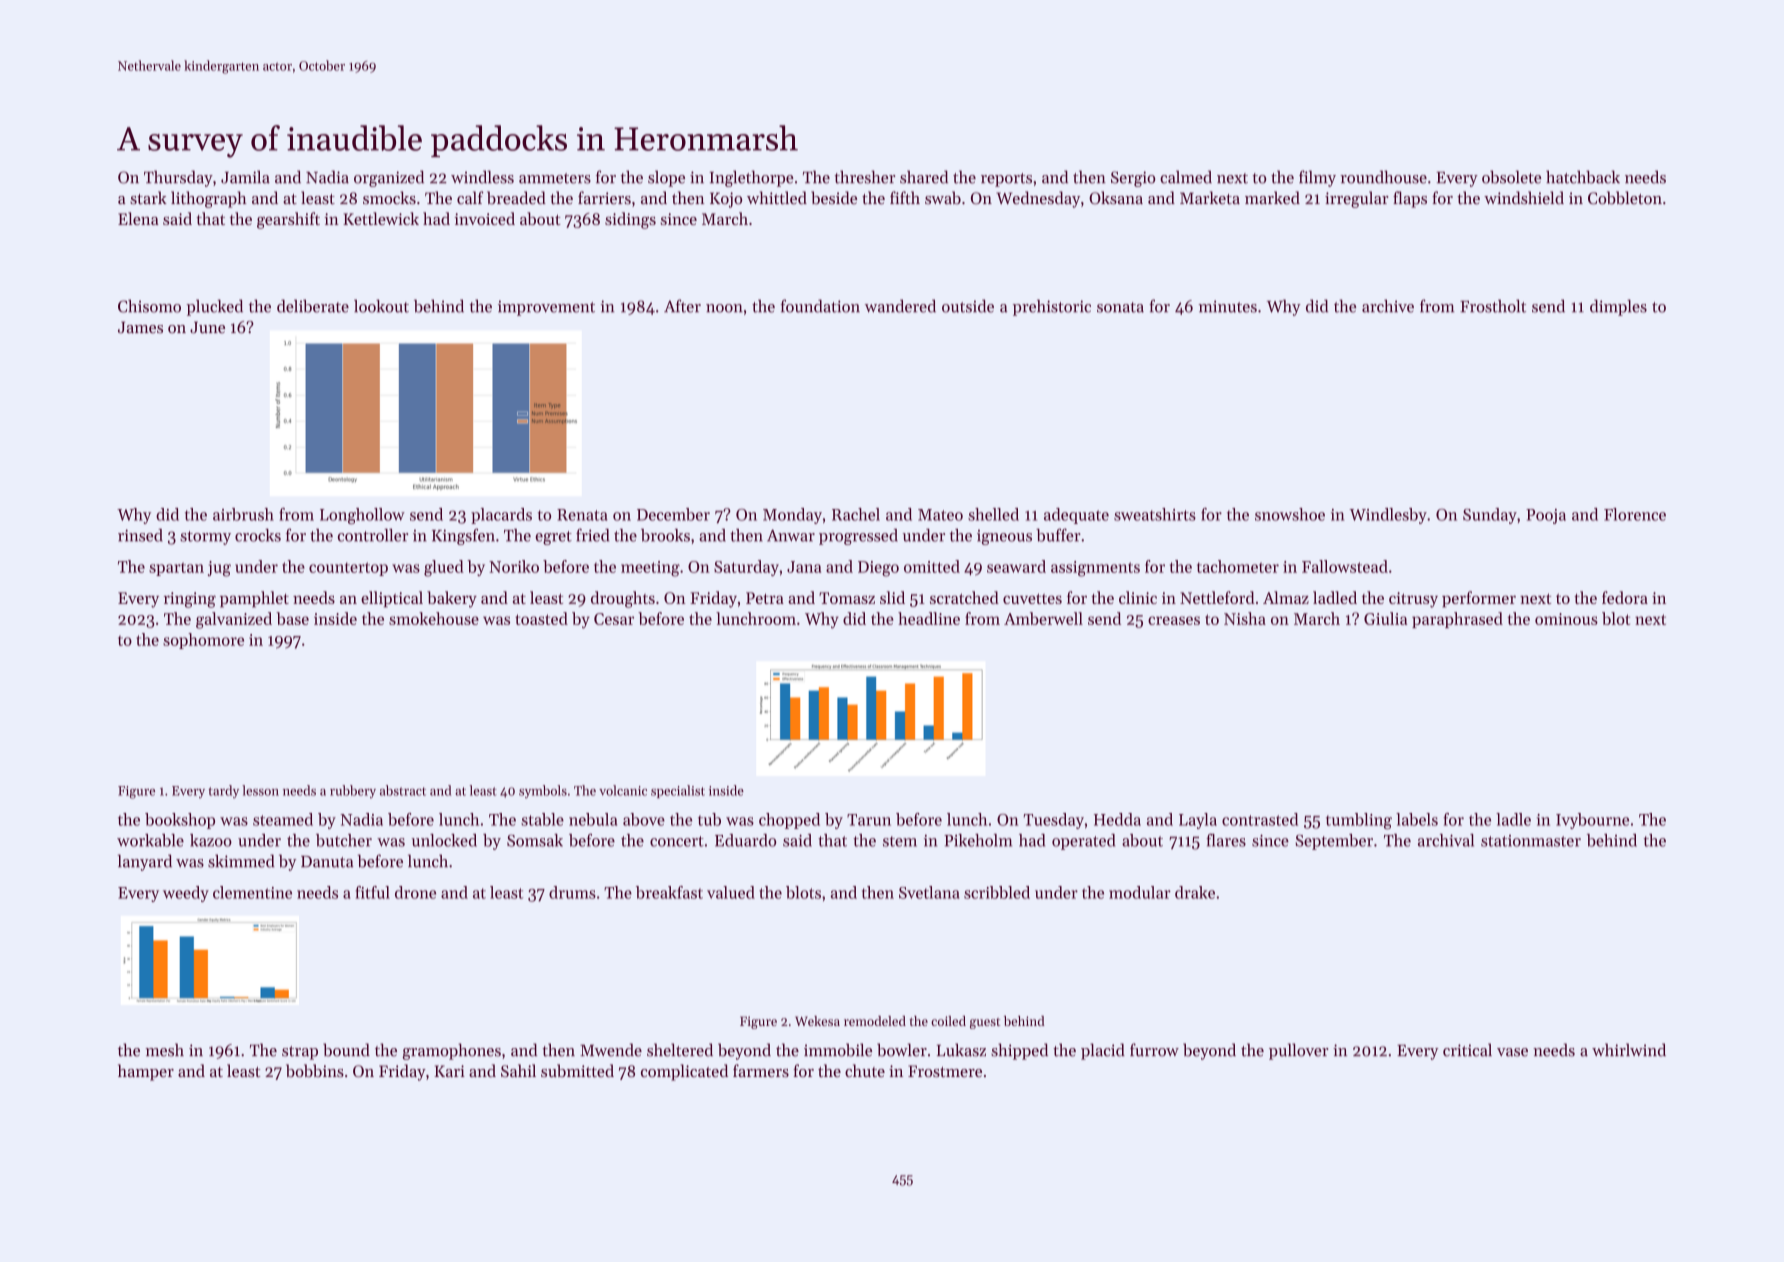 This screenshot has width=1784, height=1262. I want to click on Cesar, so click(614, 619).
